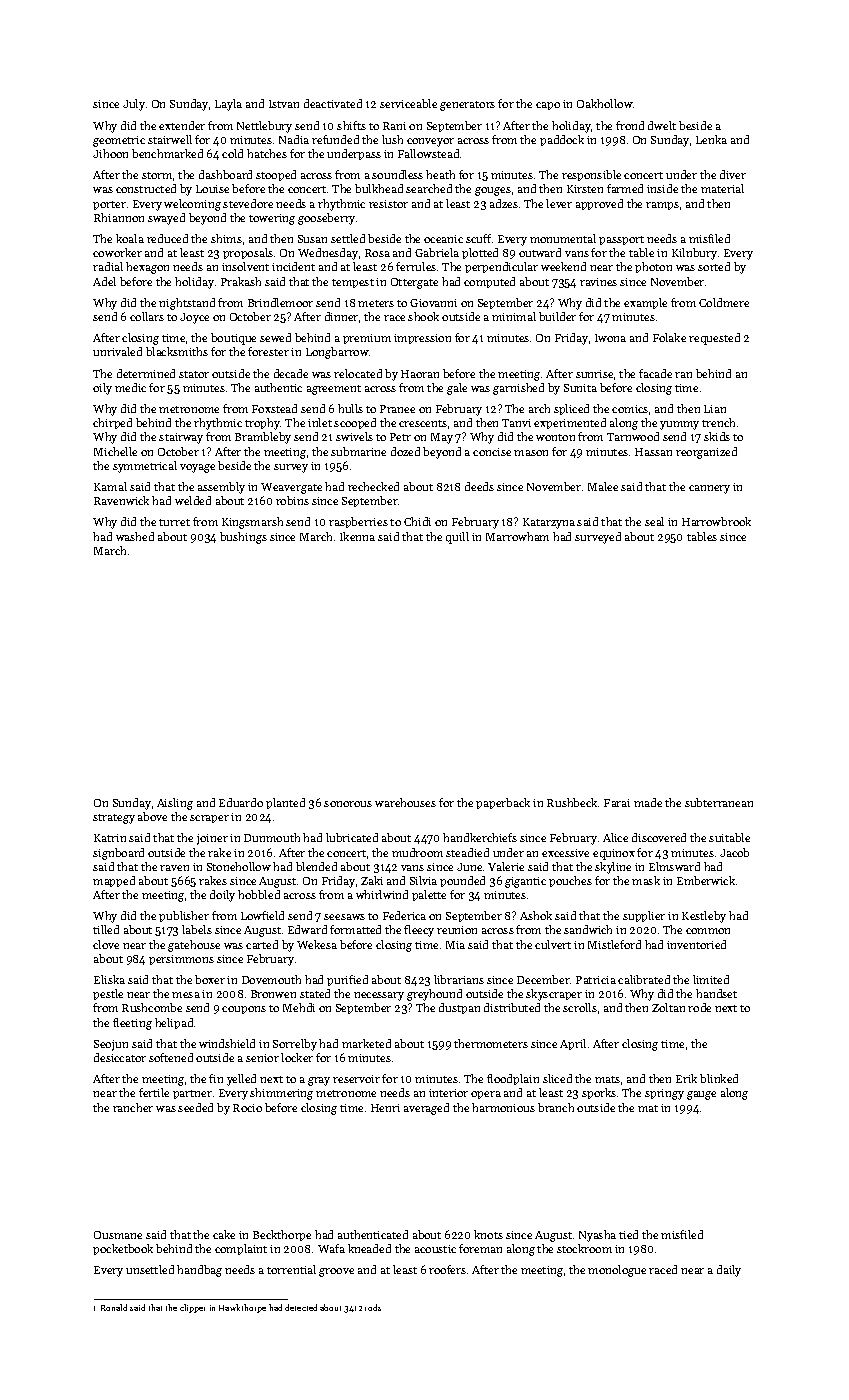 Image resolution: width=849 pixels, height=1400 pixels. I want to click on warehouses, so click(405, 802).
